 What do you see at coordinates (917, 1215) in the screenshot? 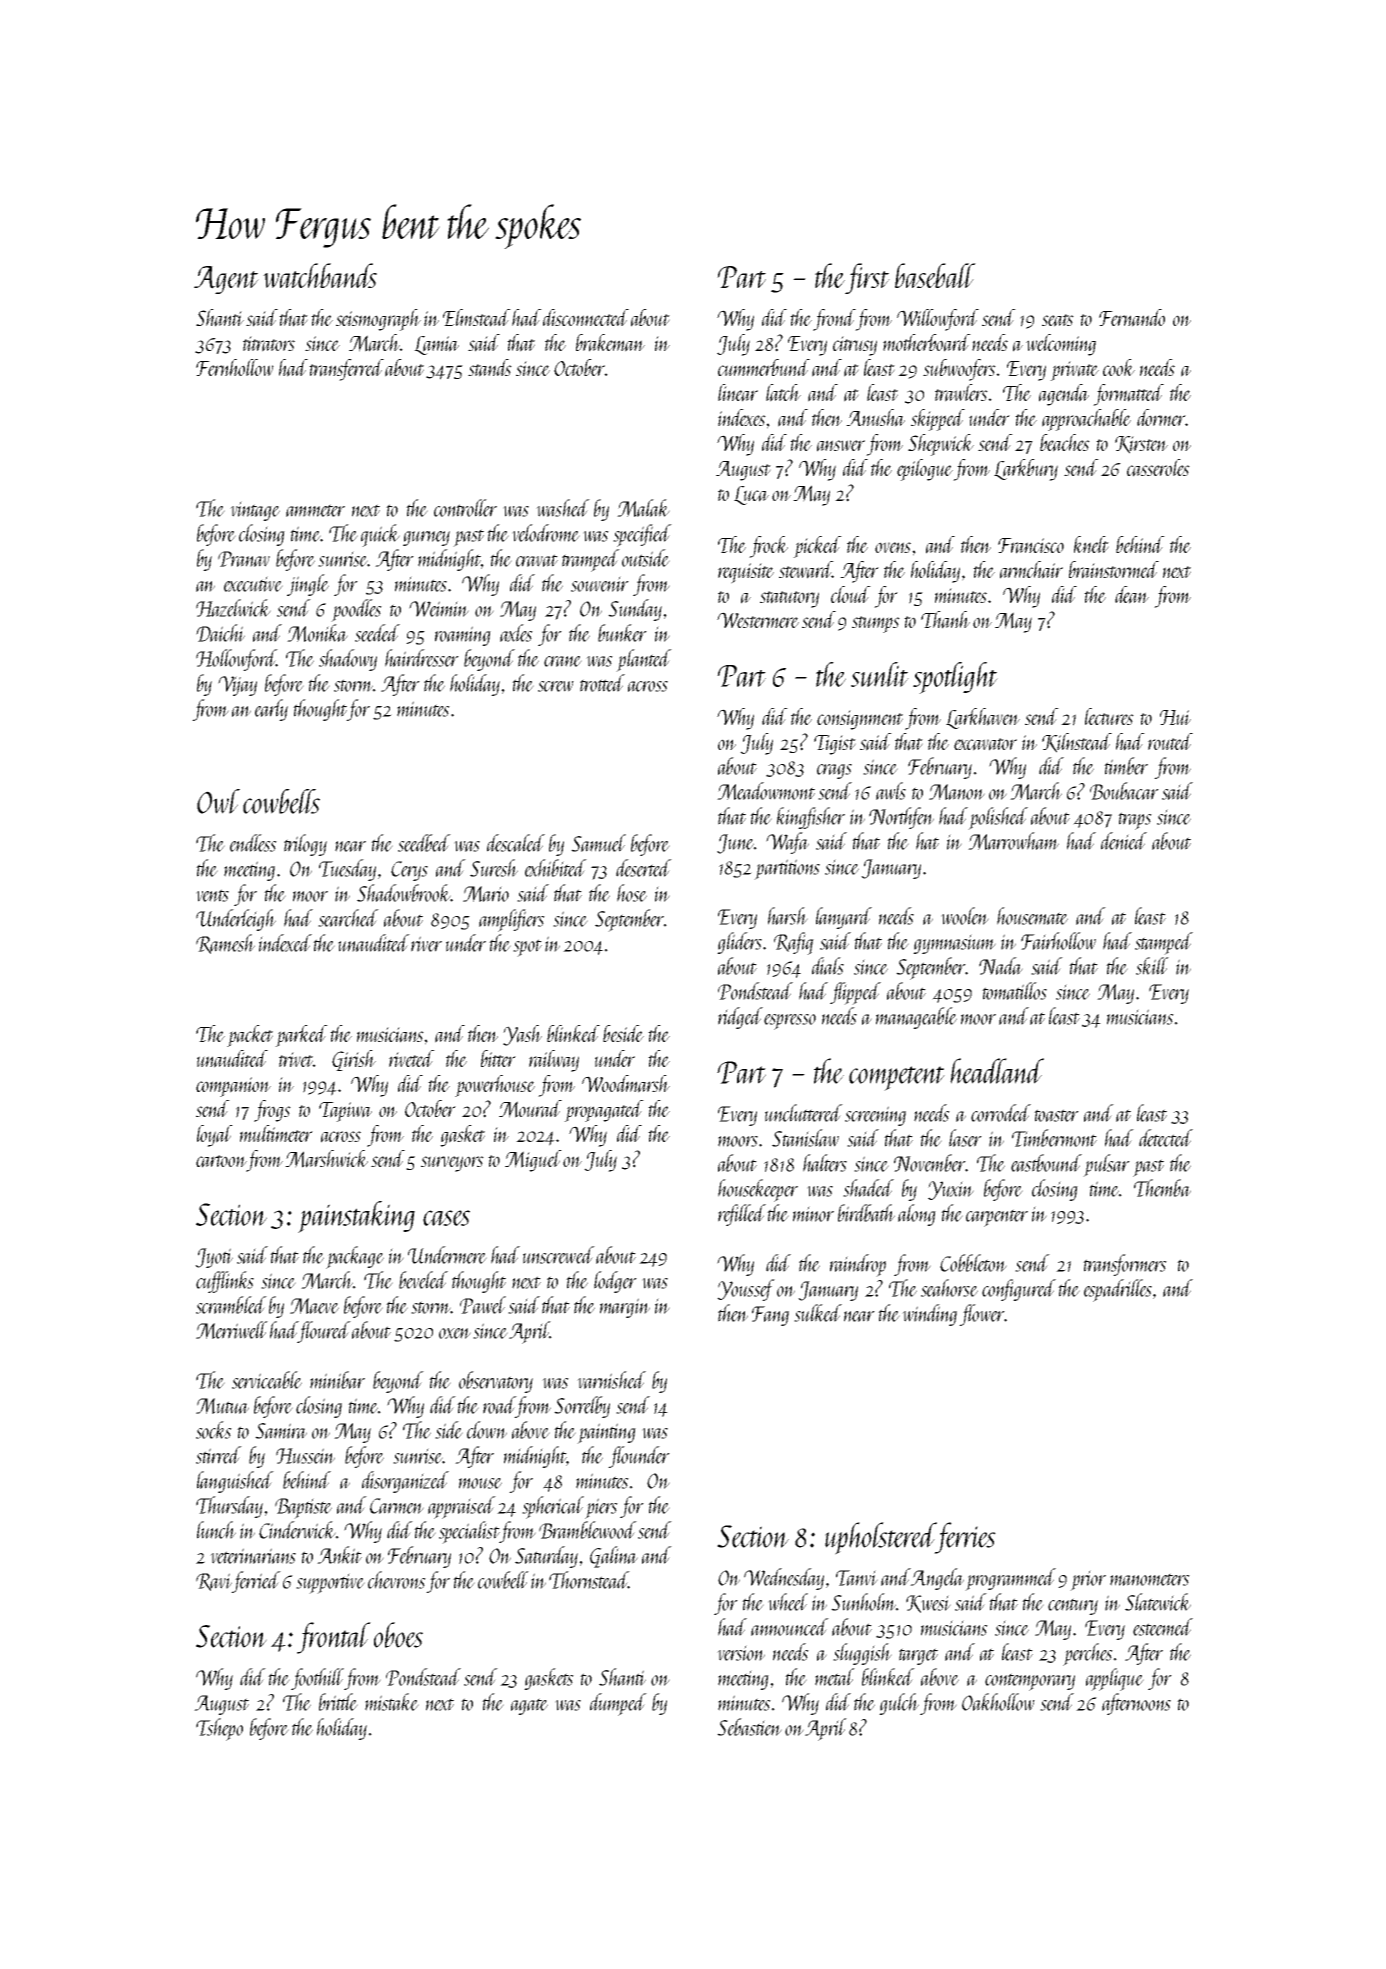
I see `along` at bounding box center [917, 1215].
